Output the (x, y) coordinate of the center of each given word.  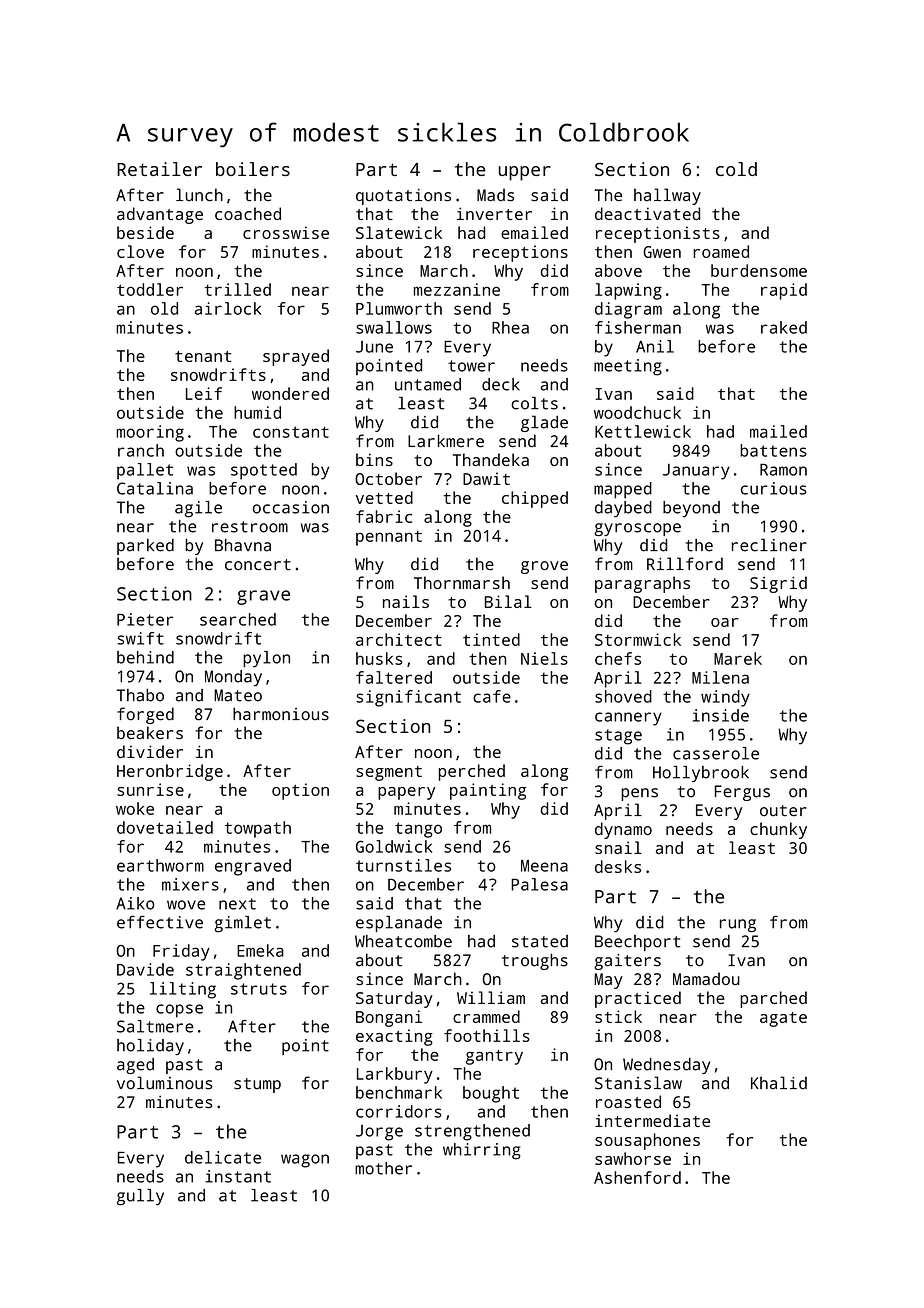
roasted (628, 1101)
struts (259, 989)
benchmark (399, 1092)
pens (639, 794)
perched (472, 772)
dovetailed (165, 827)
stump (257, 1085)
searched (238, 619)
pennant (389, 538)
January (696, 472)
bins (374, 459)
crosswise (286, 232)
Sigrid (778, 584)
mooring (150, 433)
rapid (784, 291)
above (618, 270)
